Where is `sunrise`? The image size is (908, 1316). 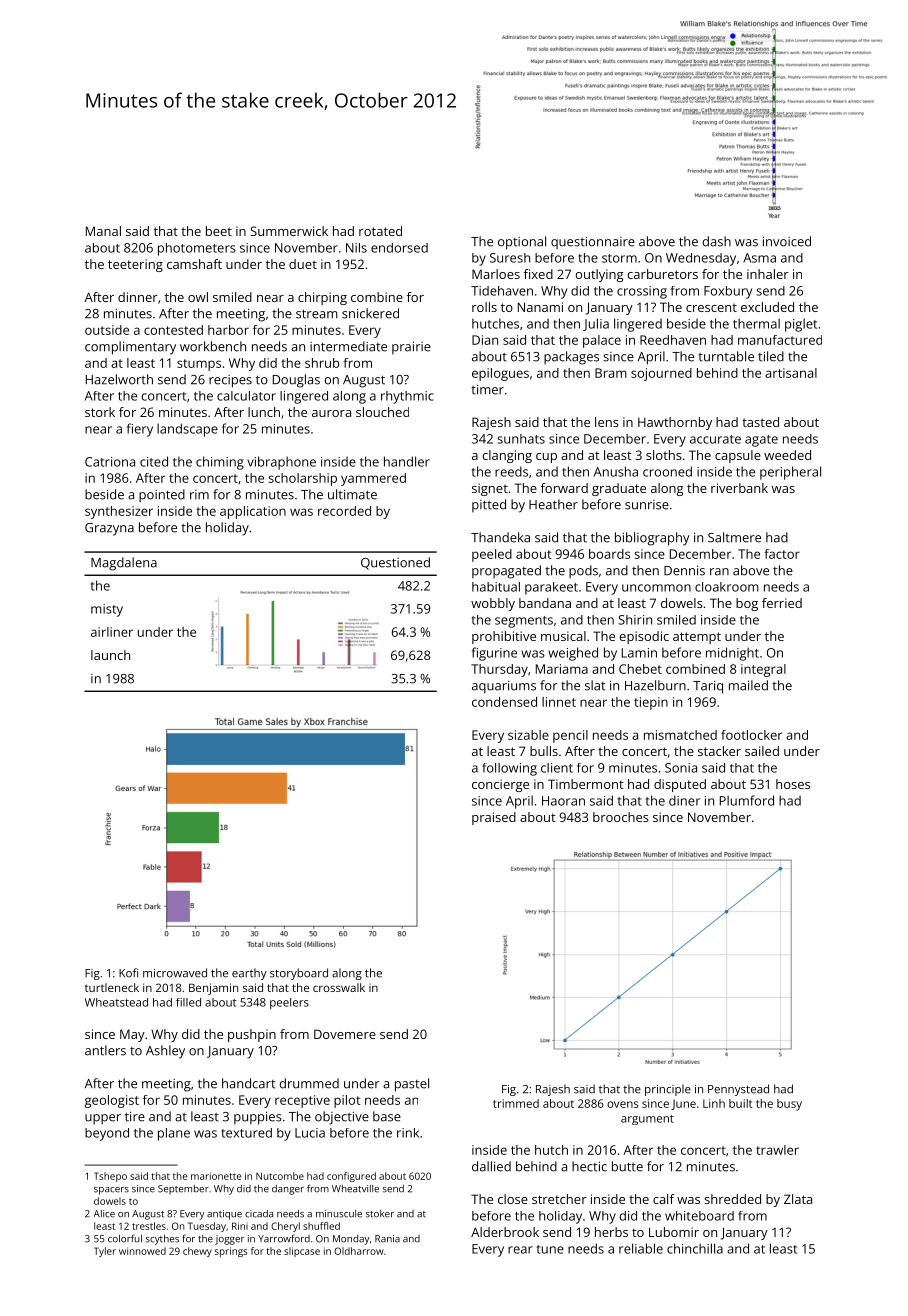 sunrise is located at coordinates (647, 505).
